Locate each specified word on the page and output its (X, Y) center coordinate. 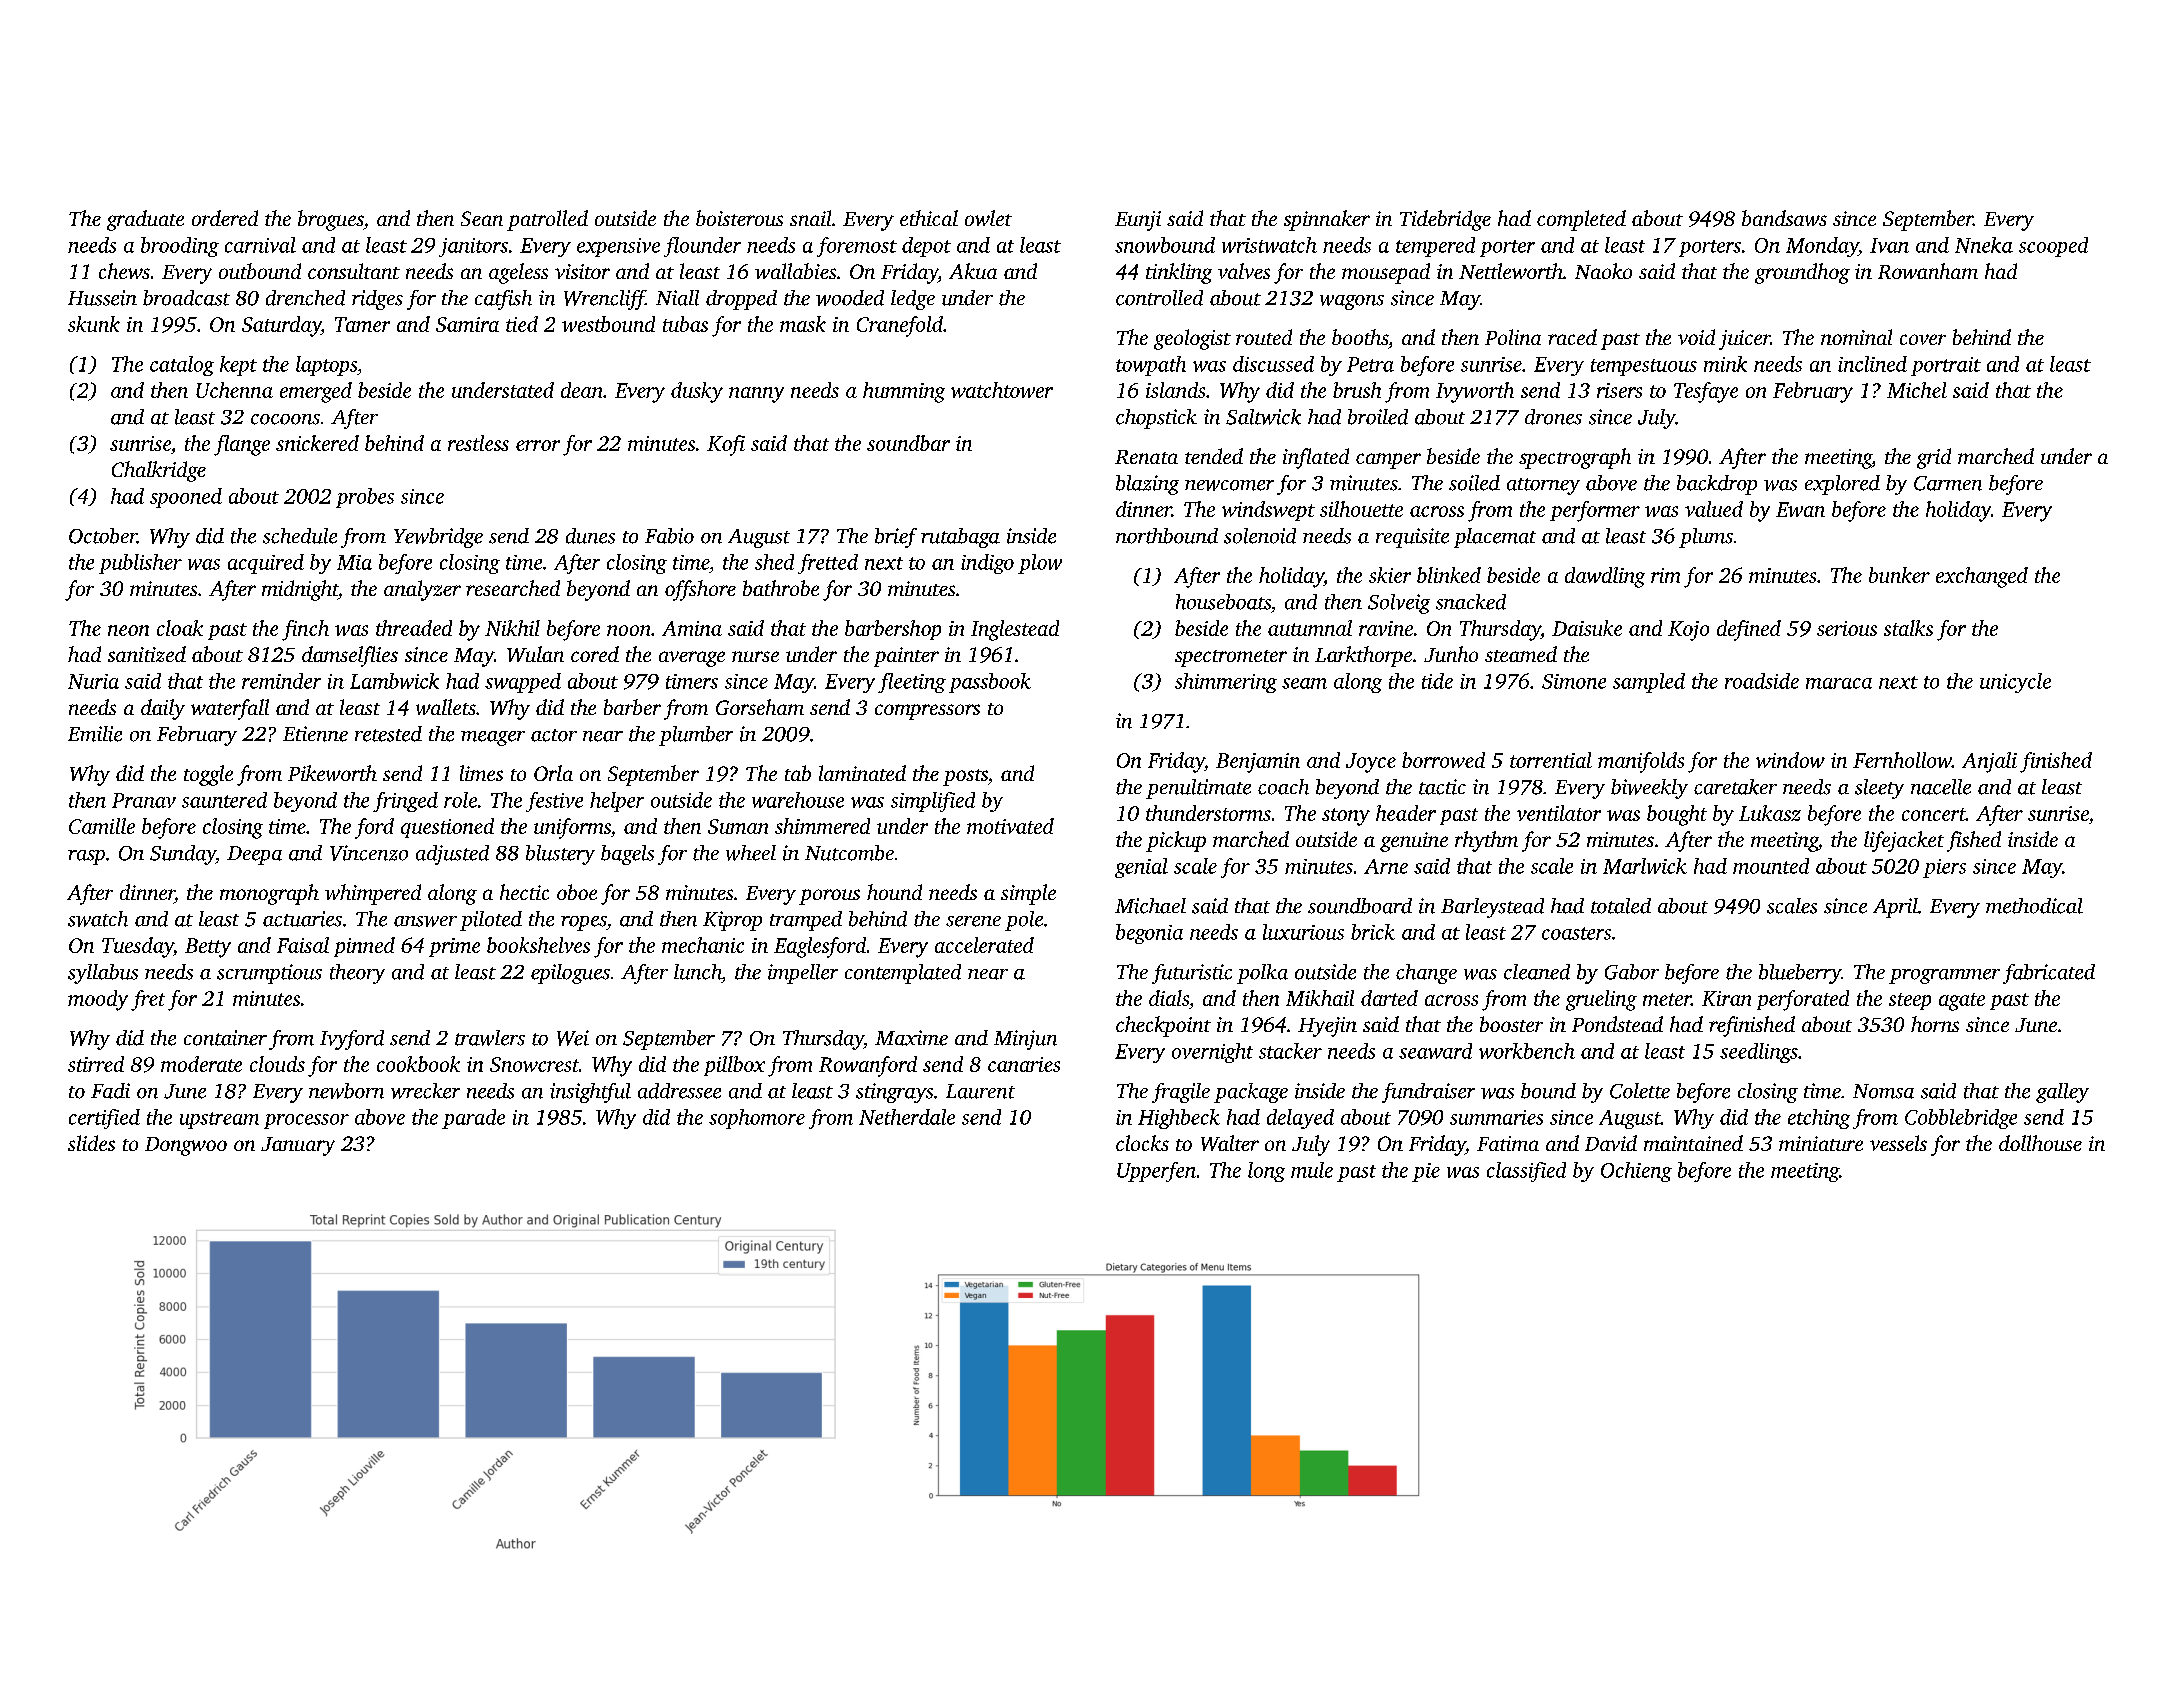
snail (810, 218)
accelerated (984, 945)
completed (1581, 220)
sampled (1649, 683)
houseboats (1223, 602)
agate (1962, 1002)
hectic (524, 892)
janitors (473, 247)
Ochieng (1636, 1172)
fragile (1181, 1093)
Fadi (110, 1091)
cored (595, 654)
